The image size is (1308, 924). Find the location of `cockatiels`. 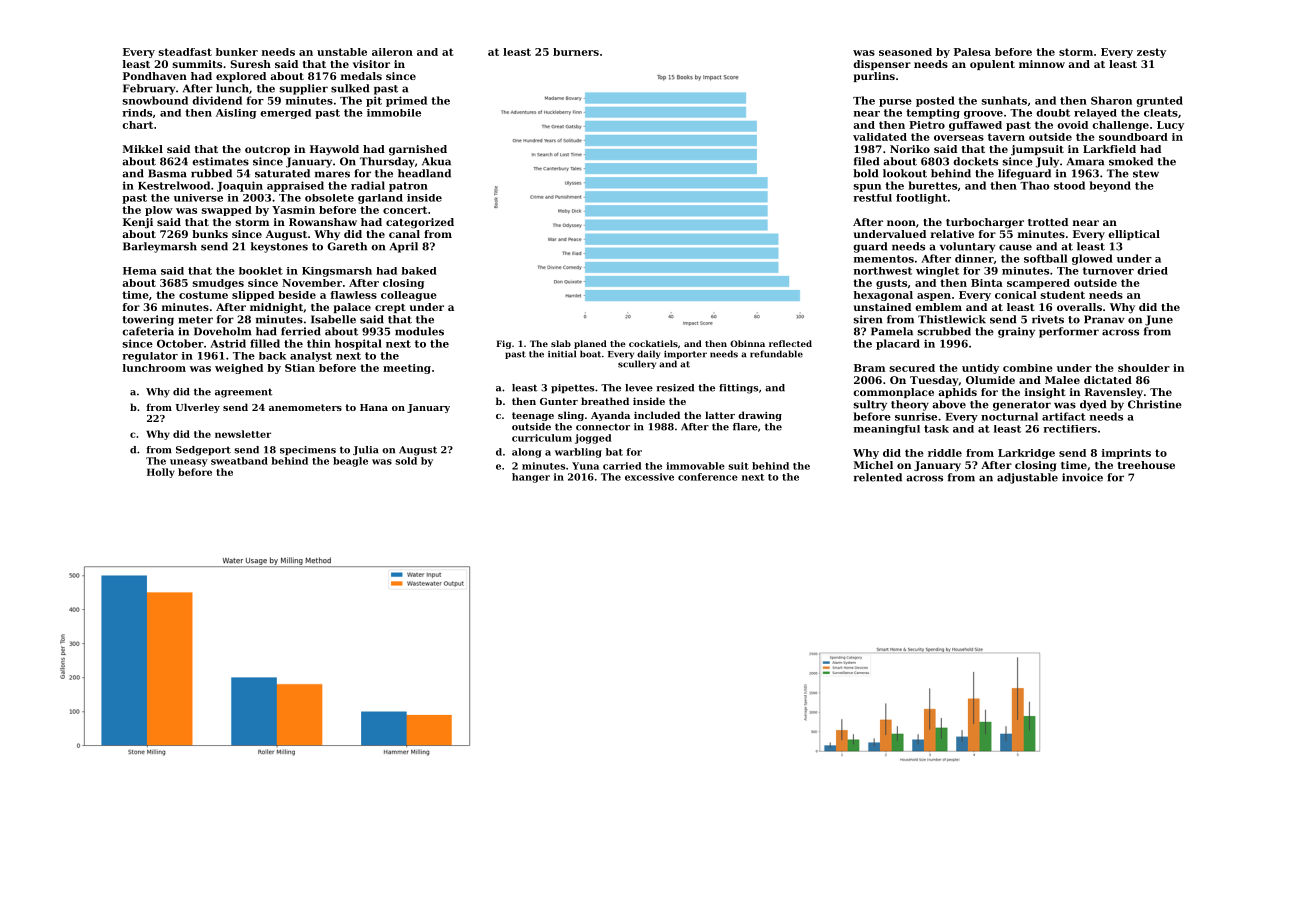

cockatiels is located at coordinates (653, 343).
